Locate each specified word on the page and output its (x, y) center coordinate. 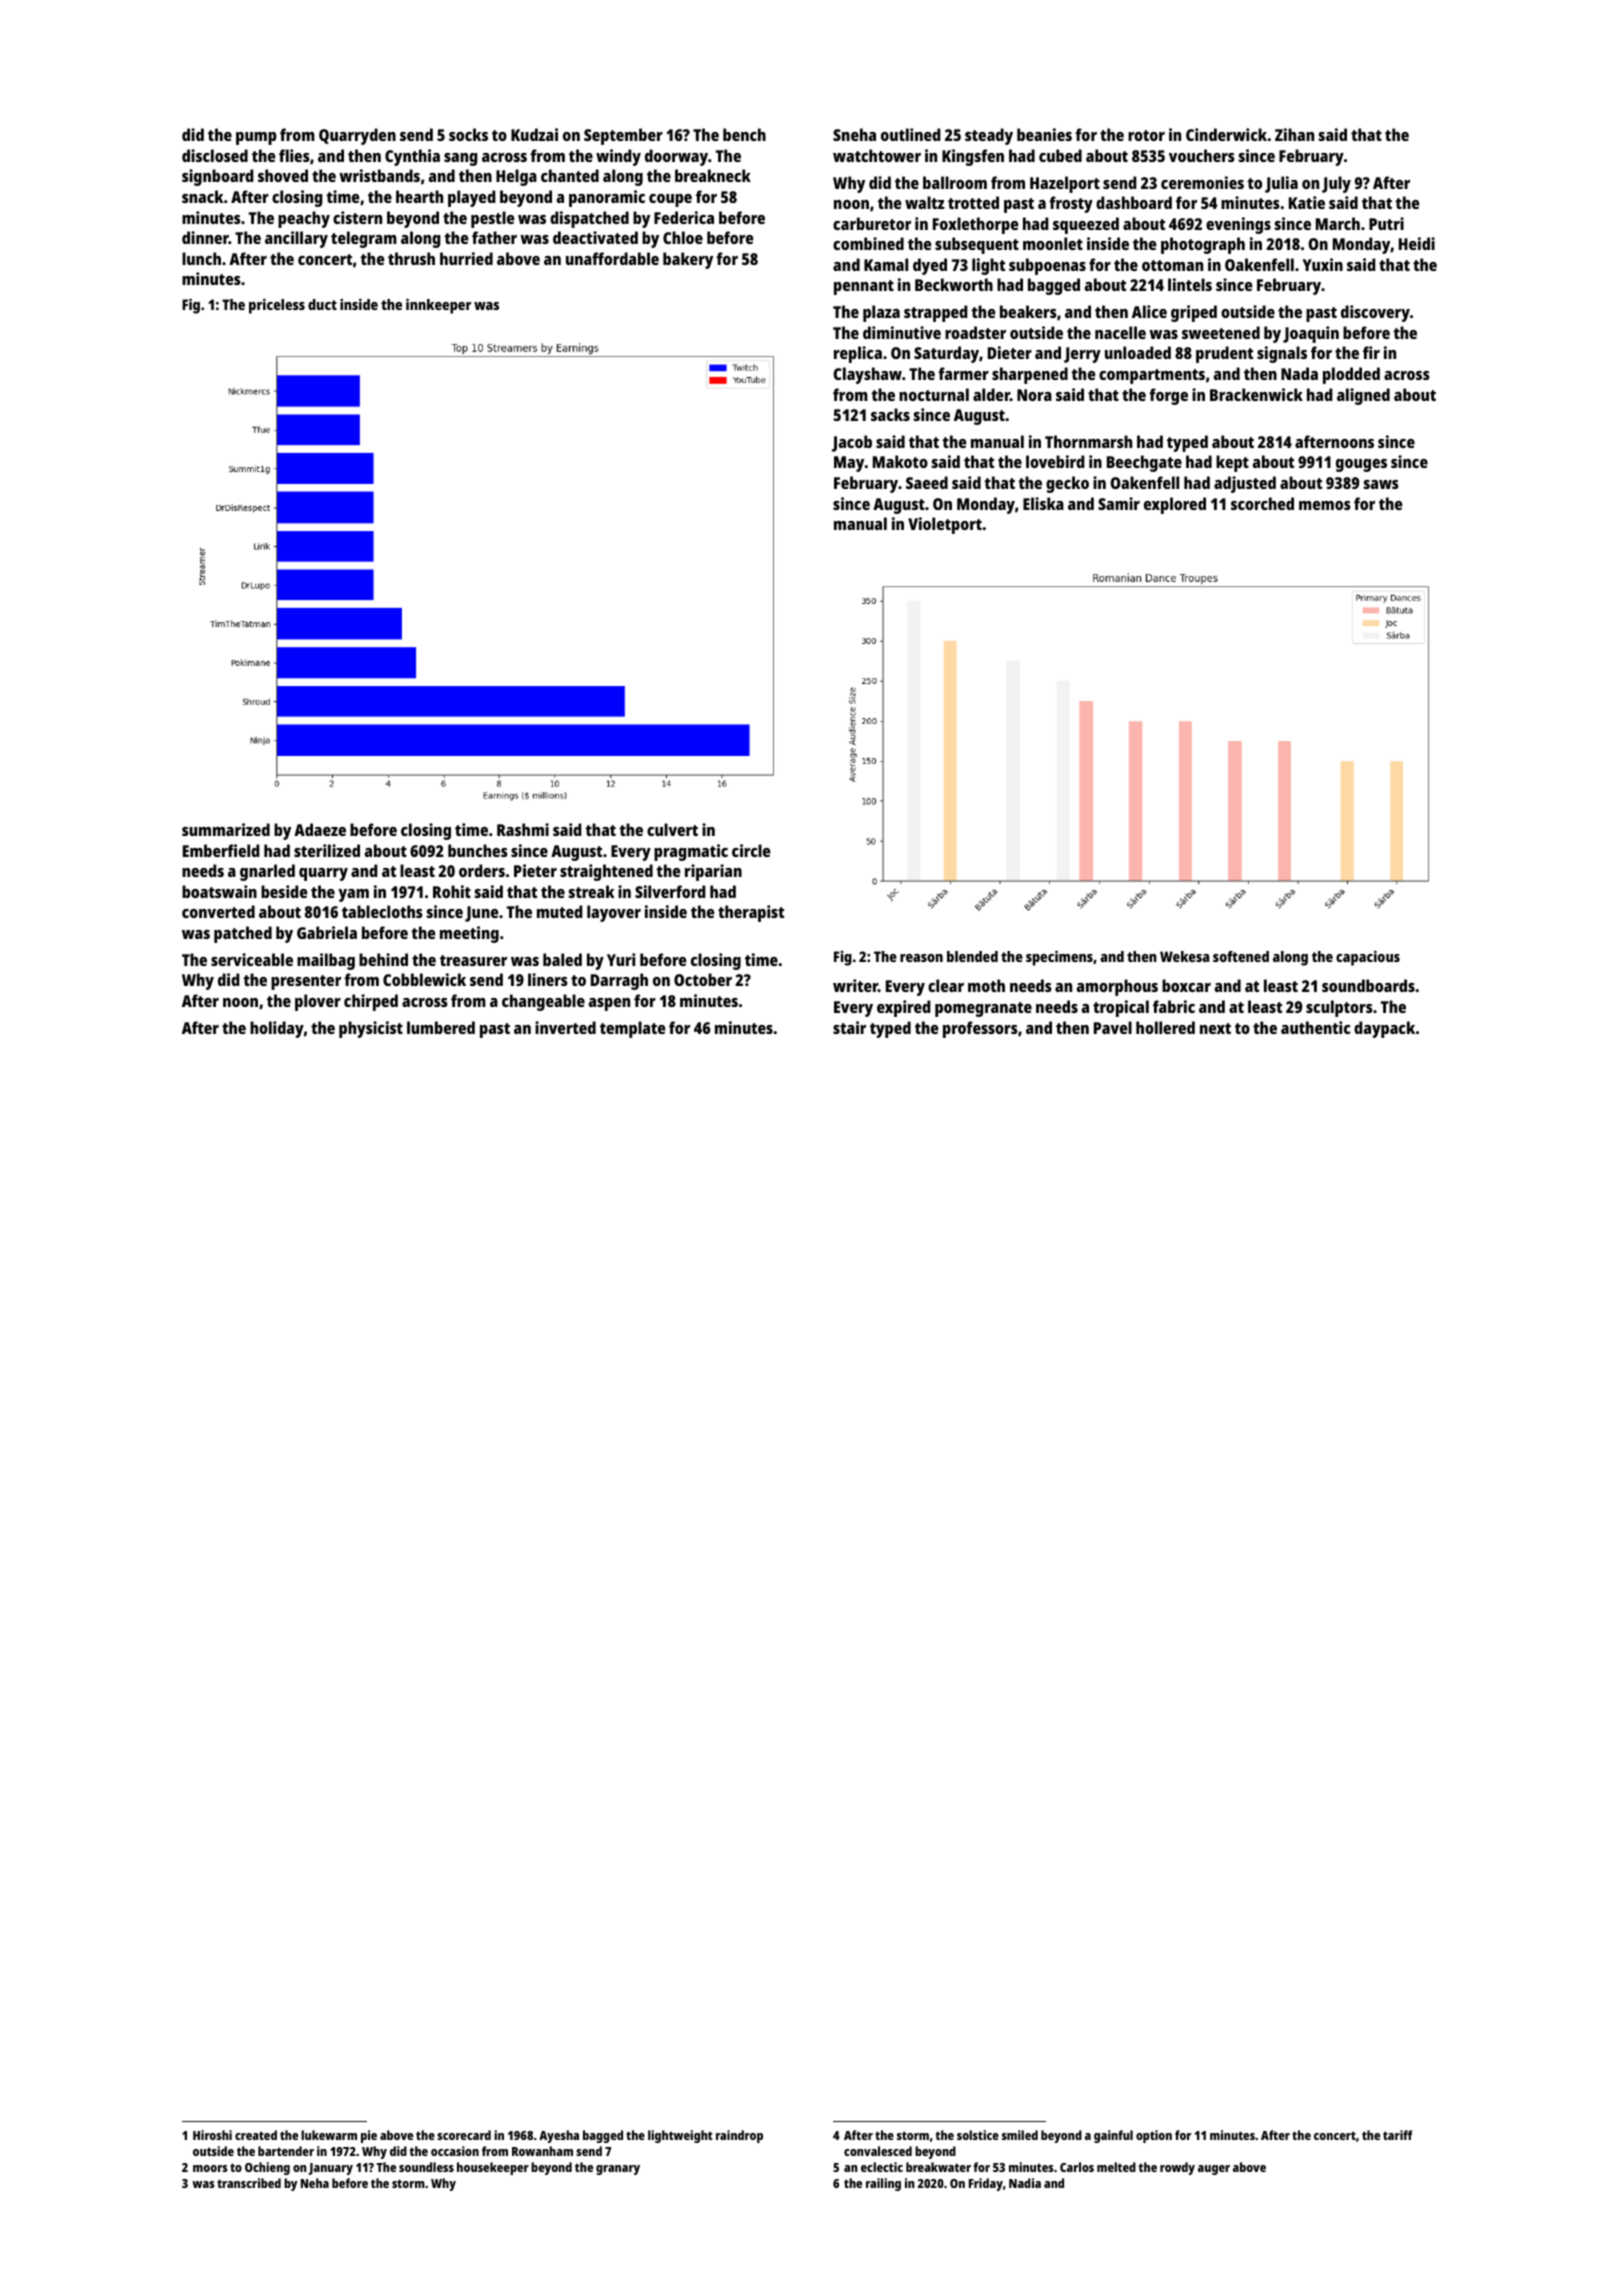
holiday (277, 1029)
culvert (672, 829)
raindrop (739, 2136)
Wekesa (1184, 956)
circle (751, 850)
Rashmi (523, 829)
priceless (277, 306)
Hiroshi (212, 2135)
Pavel (1113, 1027)
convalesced (878, 2151)
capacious (1368, 958)
